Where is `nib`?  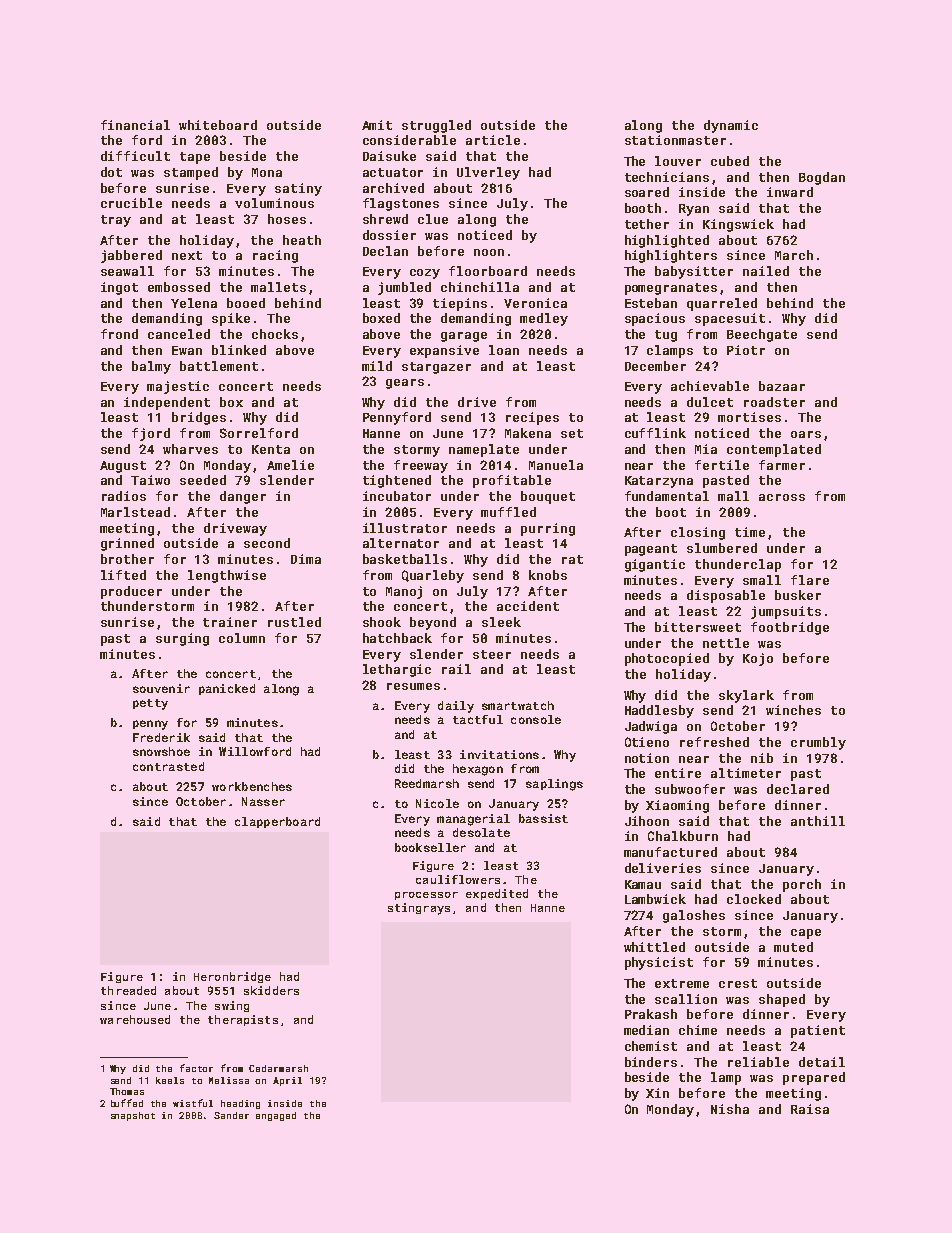
nib is located at coordinates (762, 758).
